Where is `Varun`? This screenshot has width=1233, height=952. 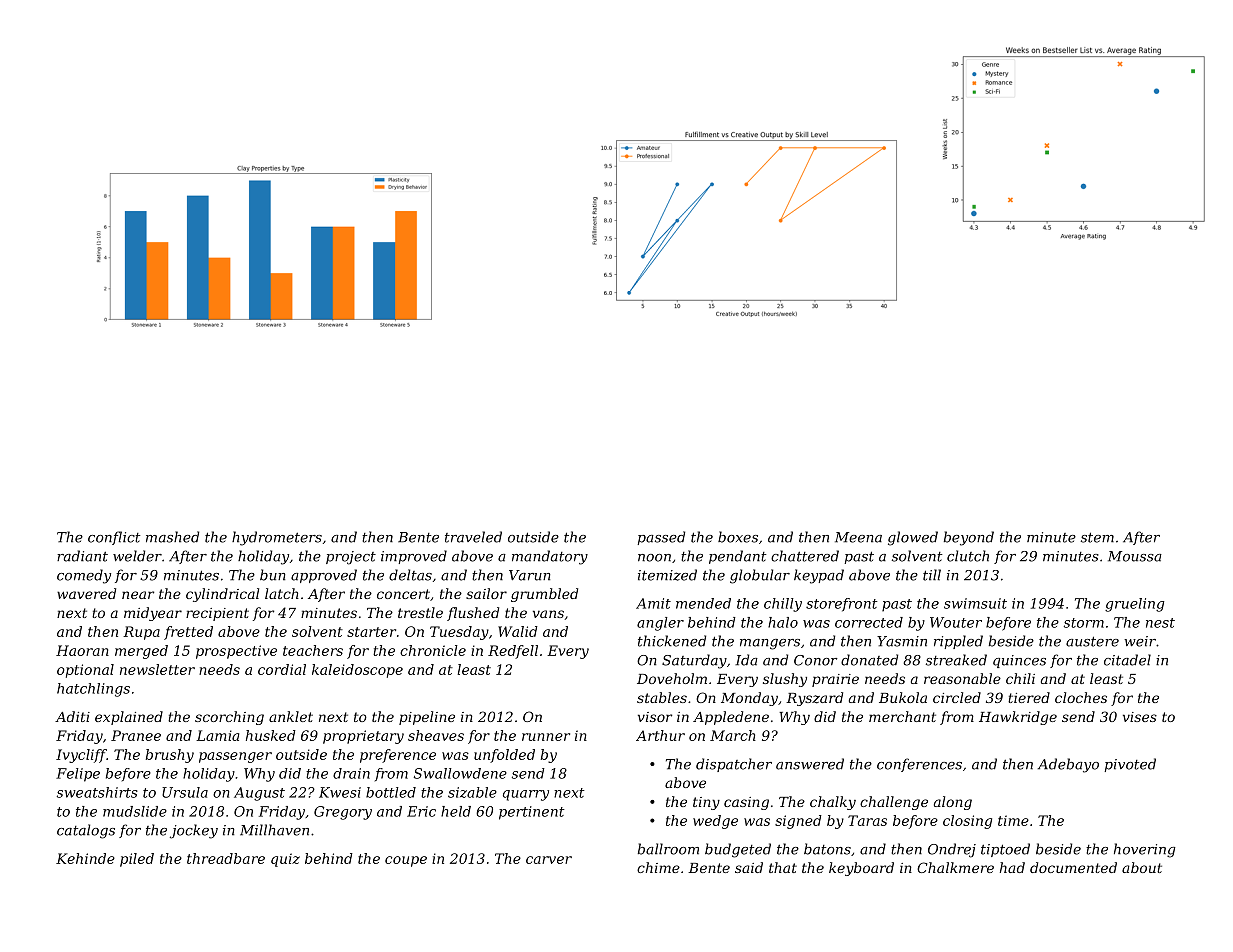
Varun is located at coordinates (530, 575).
